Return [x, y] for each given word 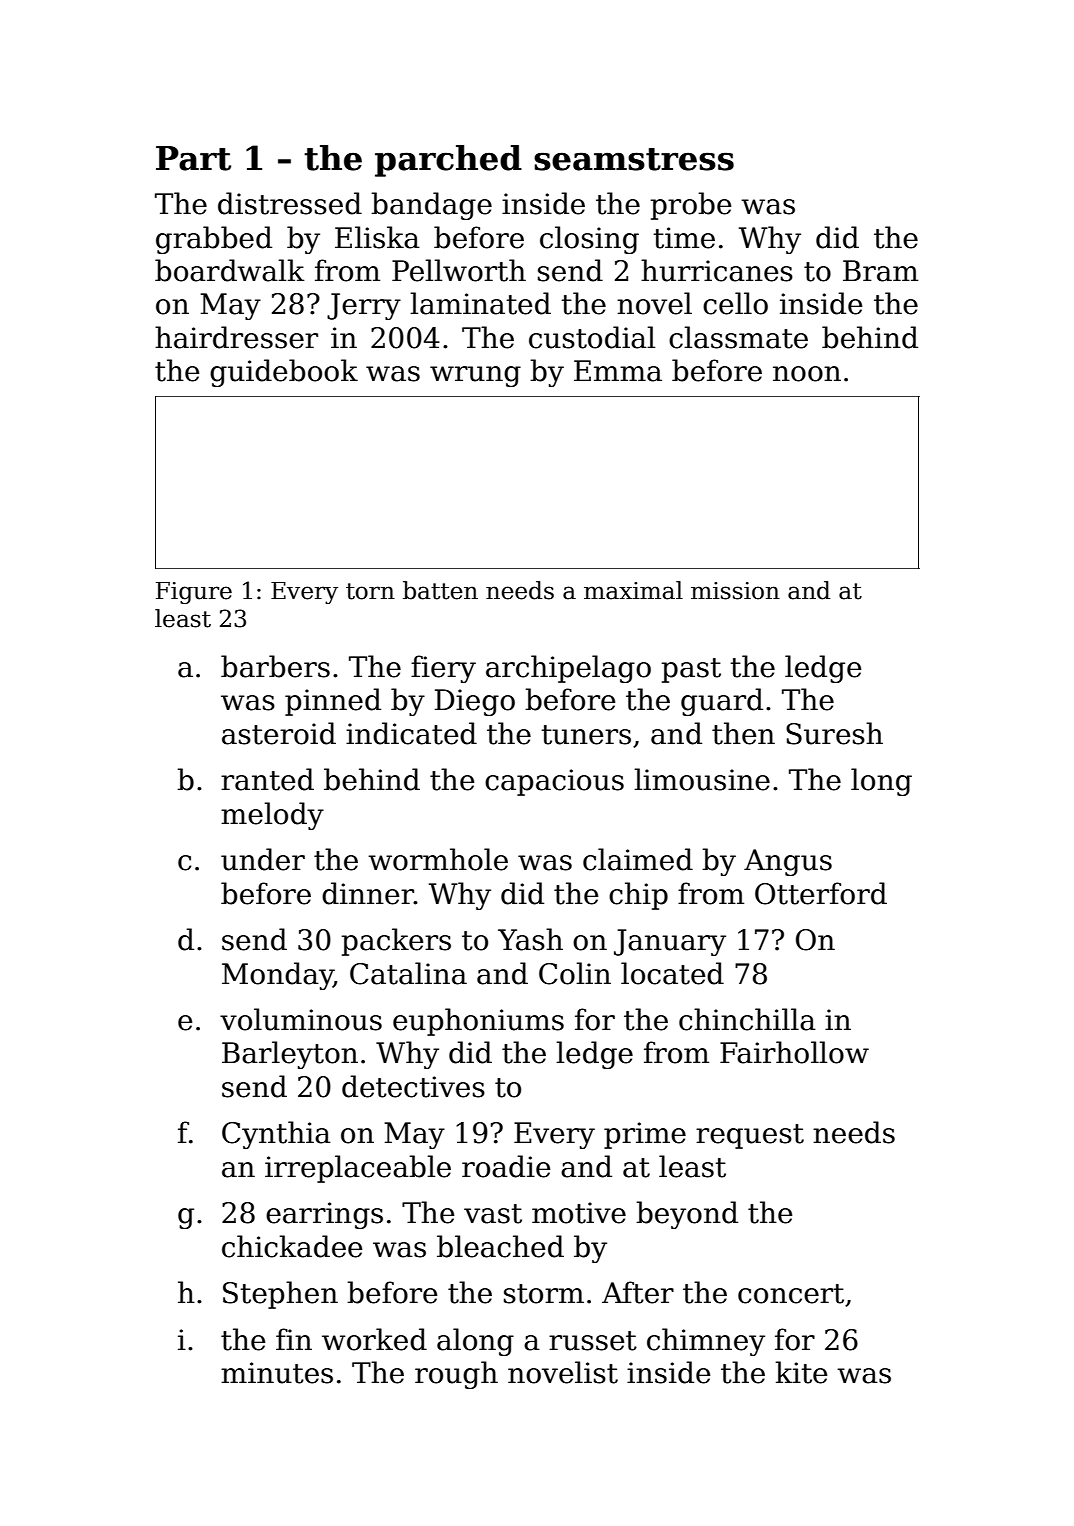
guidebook [284, 373]
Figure [194, 593]
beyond [687, 1215]
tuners [586, 735]
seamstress [634, 159]
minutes [277, 1373]
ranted [267, 779]
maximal [633, 590]
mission [735, 591]
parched [448, 161]
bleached [500, 1246]
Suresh [834, 733]
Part [193, 158]
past [691, 670]
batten [440, 590]
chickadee [292, 1246]
